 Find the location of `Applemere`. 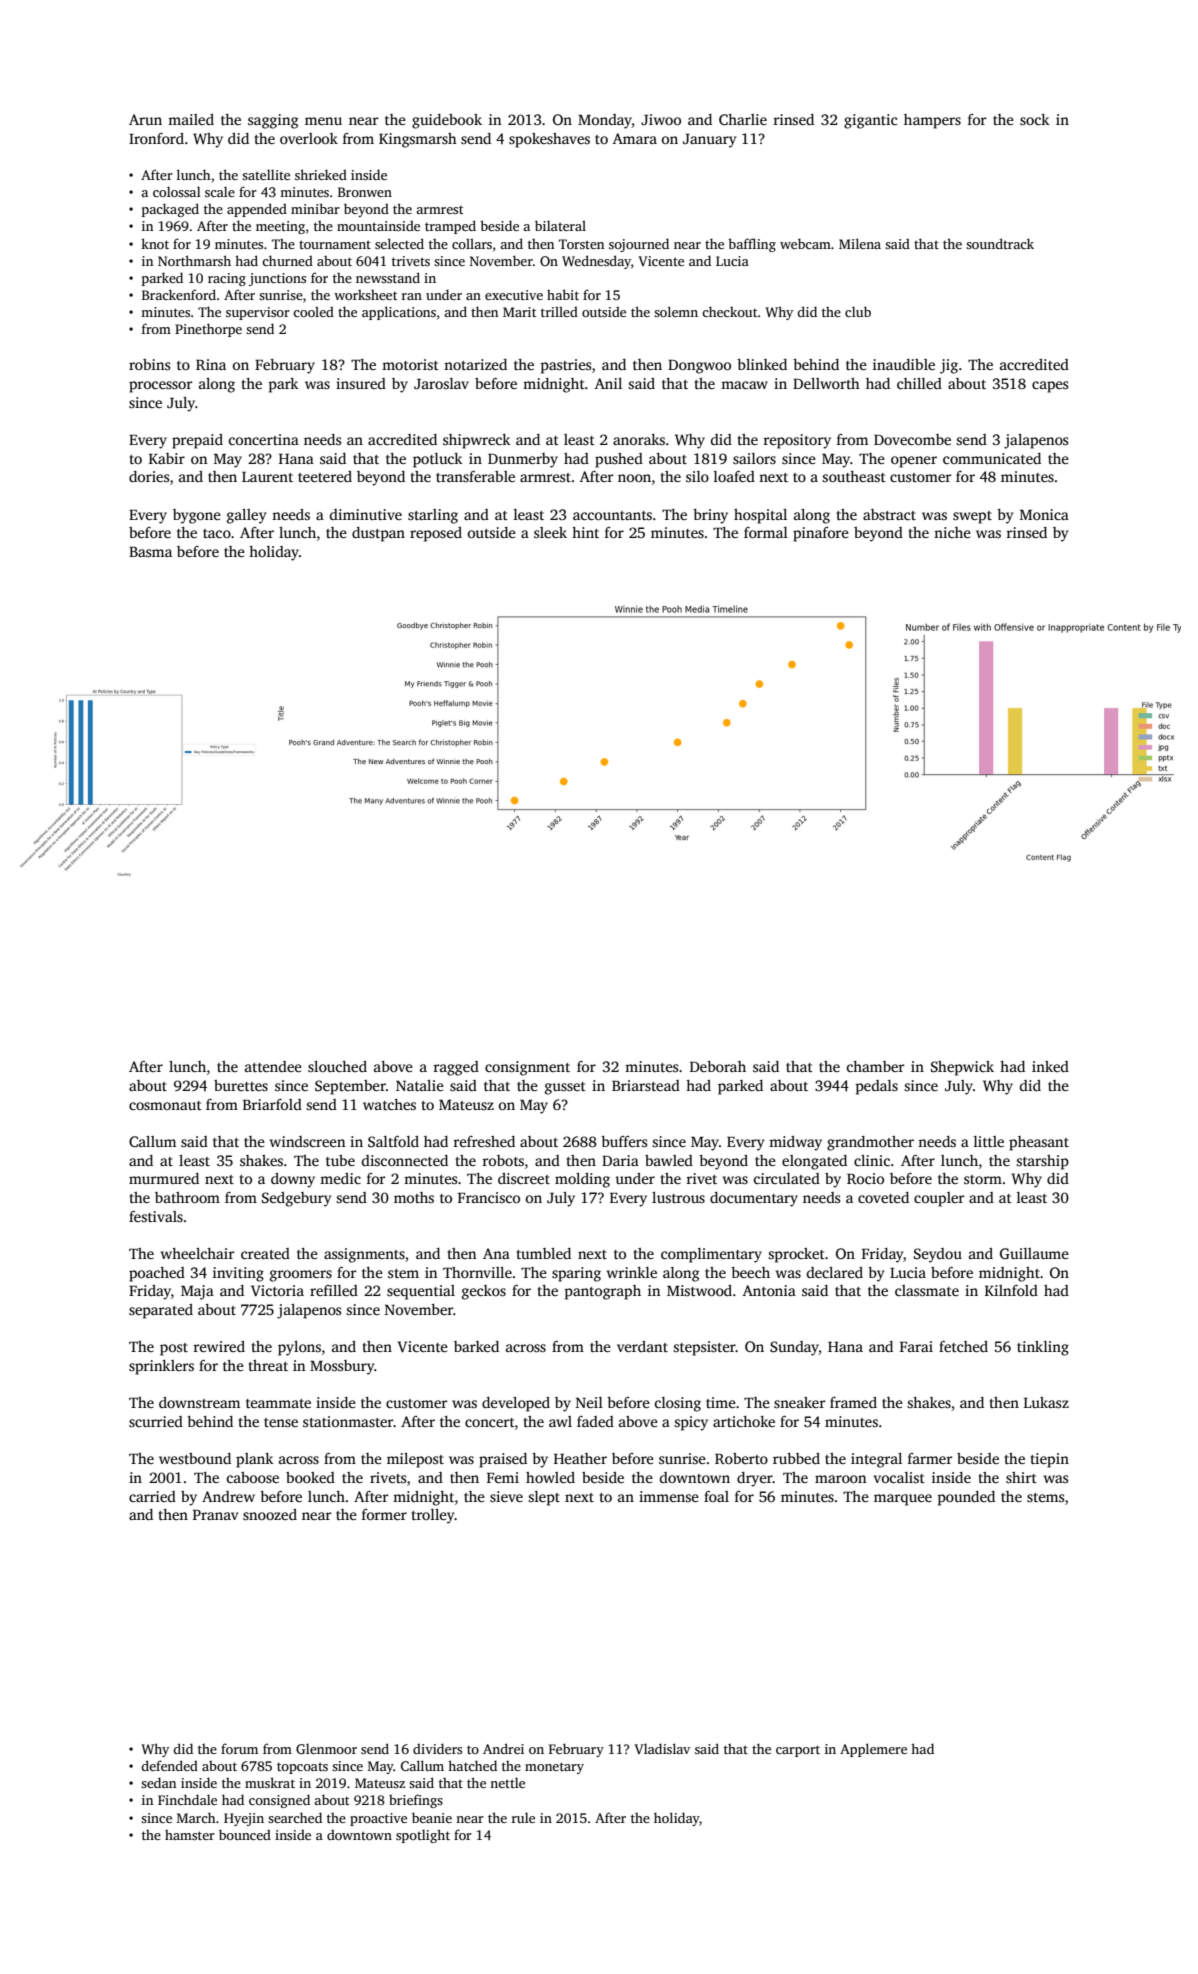

Applemere is located at coordinates (873, 1750).
